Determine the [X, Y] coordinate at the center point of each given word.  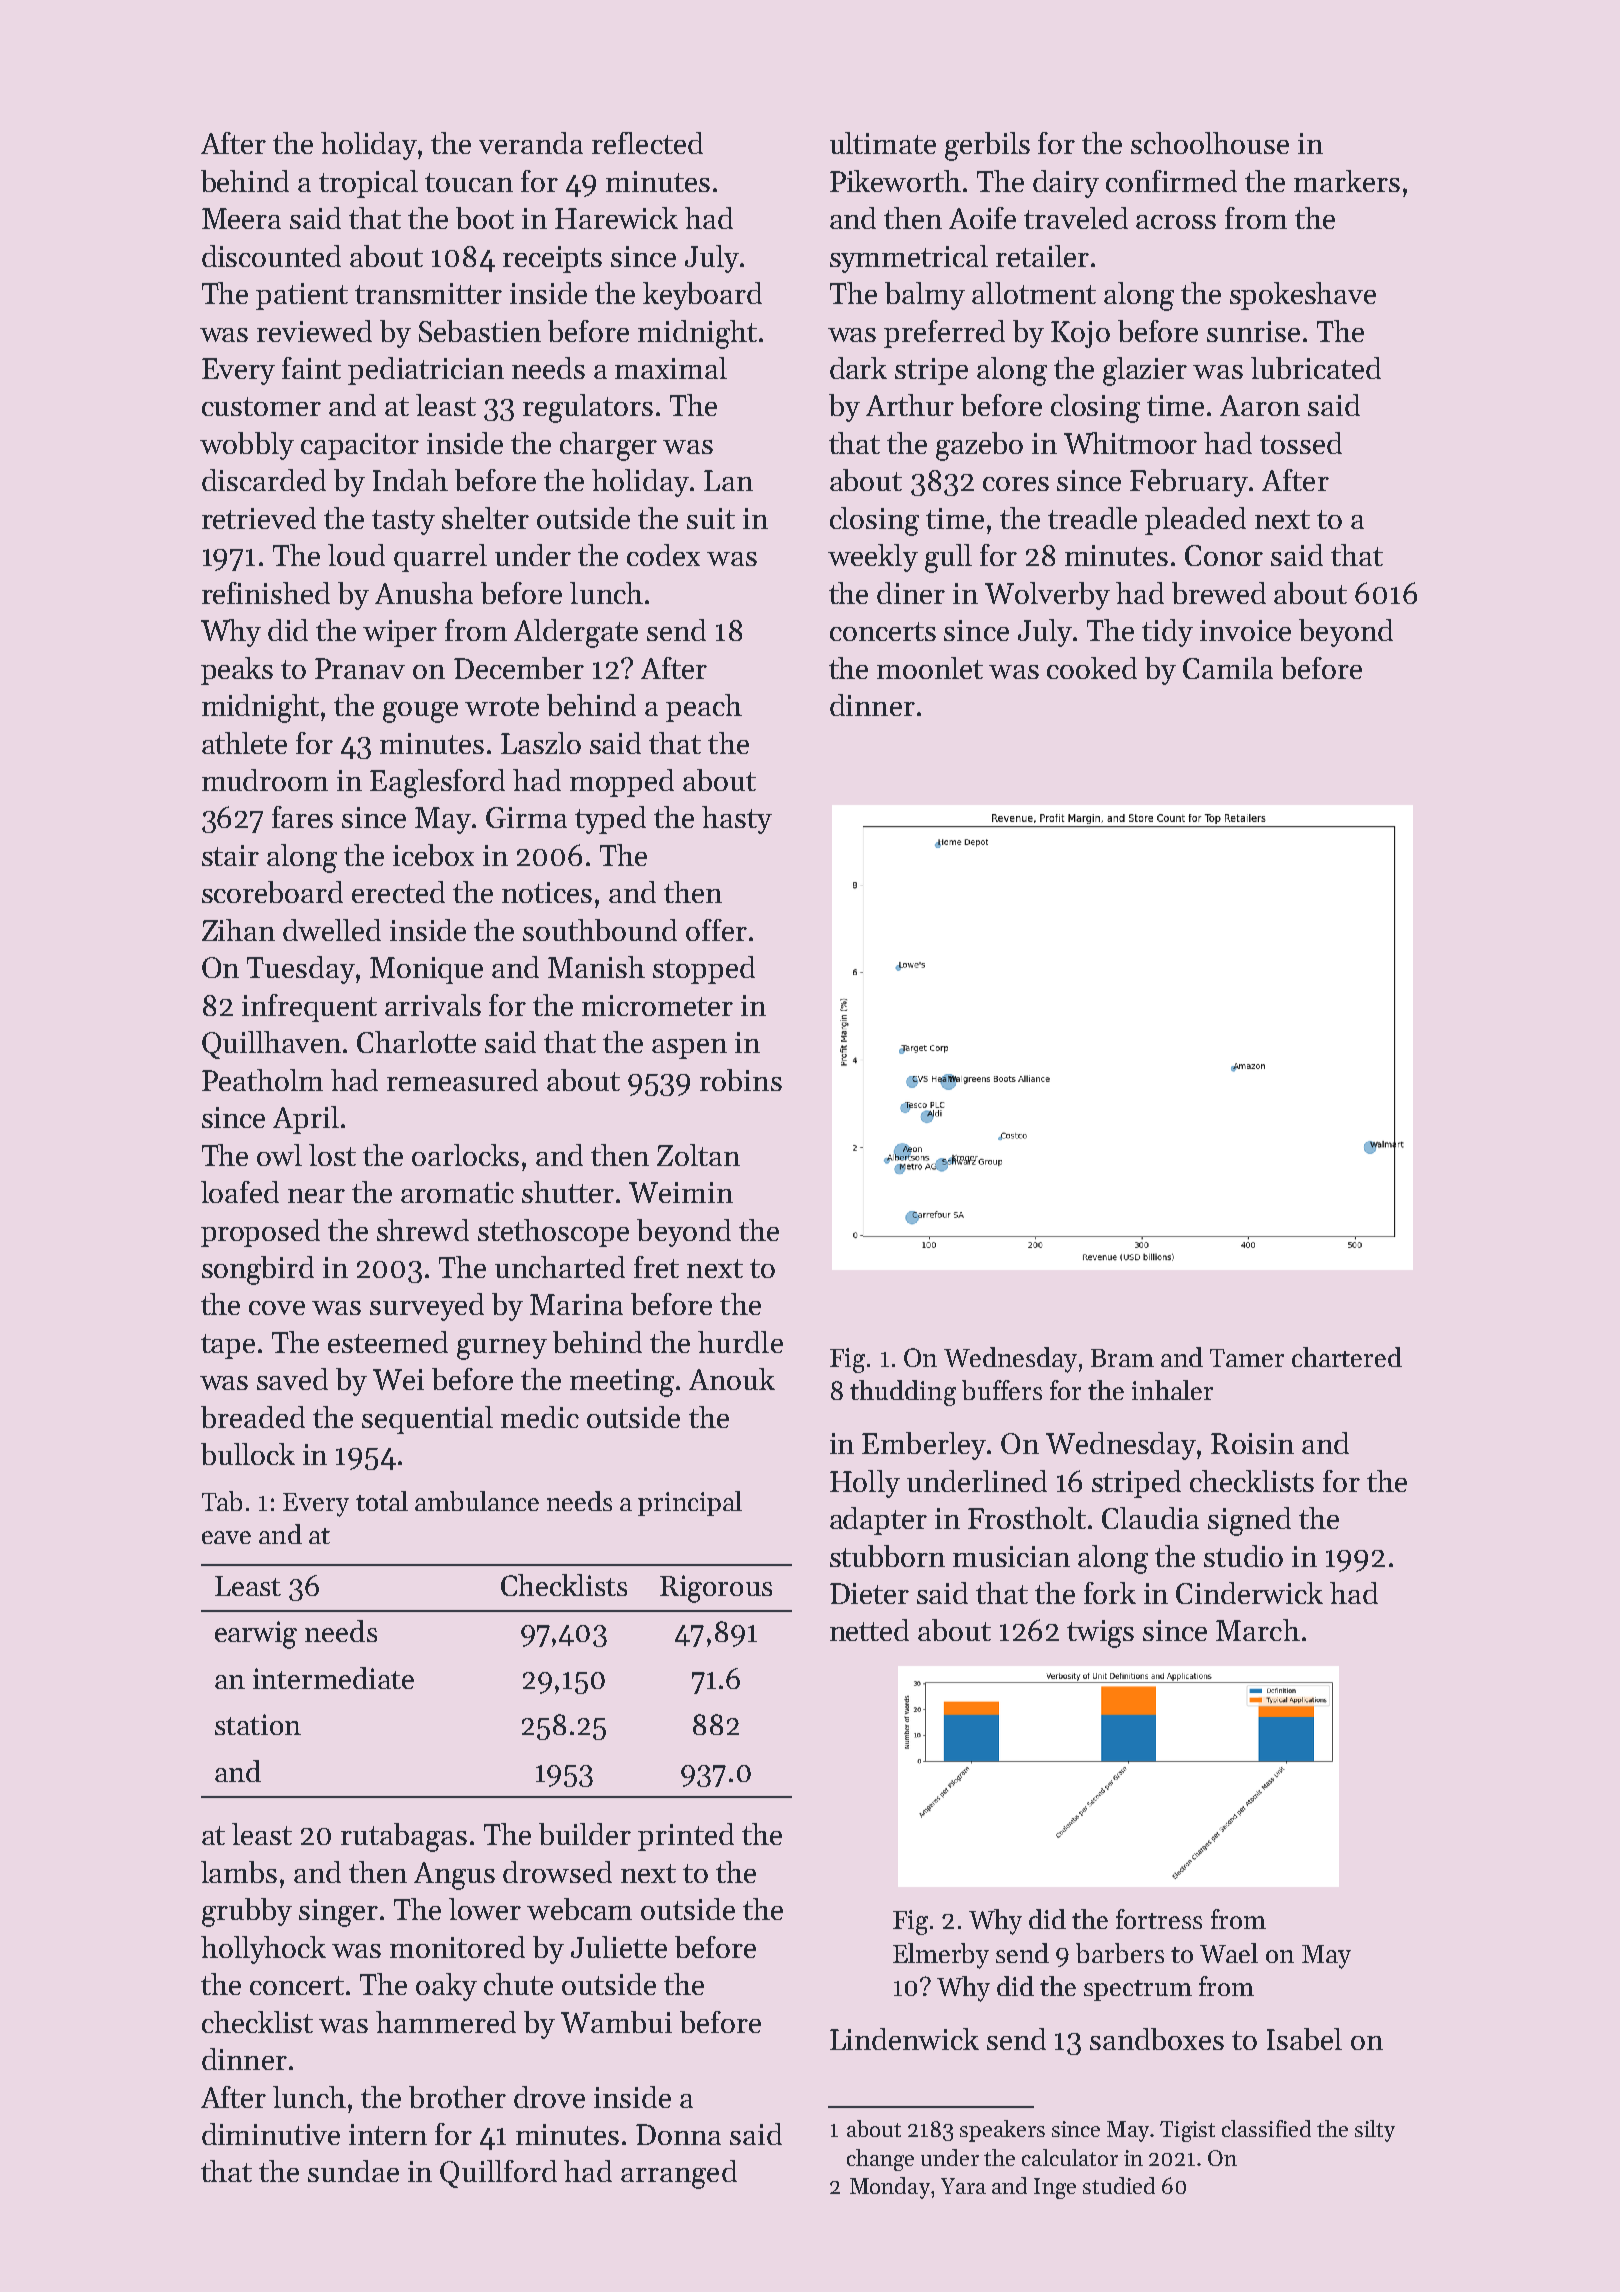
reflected [647, 143]
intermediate [333, 1678]
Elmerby [941, 1956]
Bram [1122, 1358]
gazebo [979, 446]
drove [549, 2097]
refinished [266, 593]
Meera [241, 218]
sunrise [1253, 331]
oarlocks [465, 1155]
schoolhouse [1210, 143]
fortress [1159, 1919]
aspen [689, 1049]
